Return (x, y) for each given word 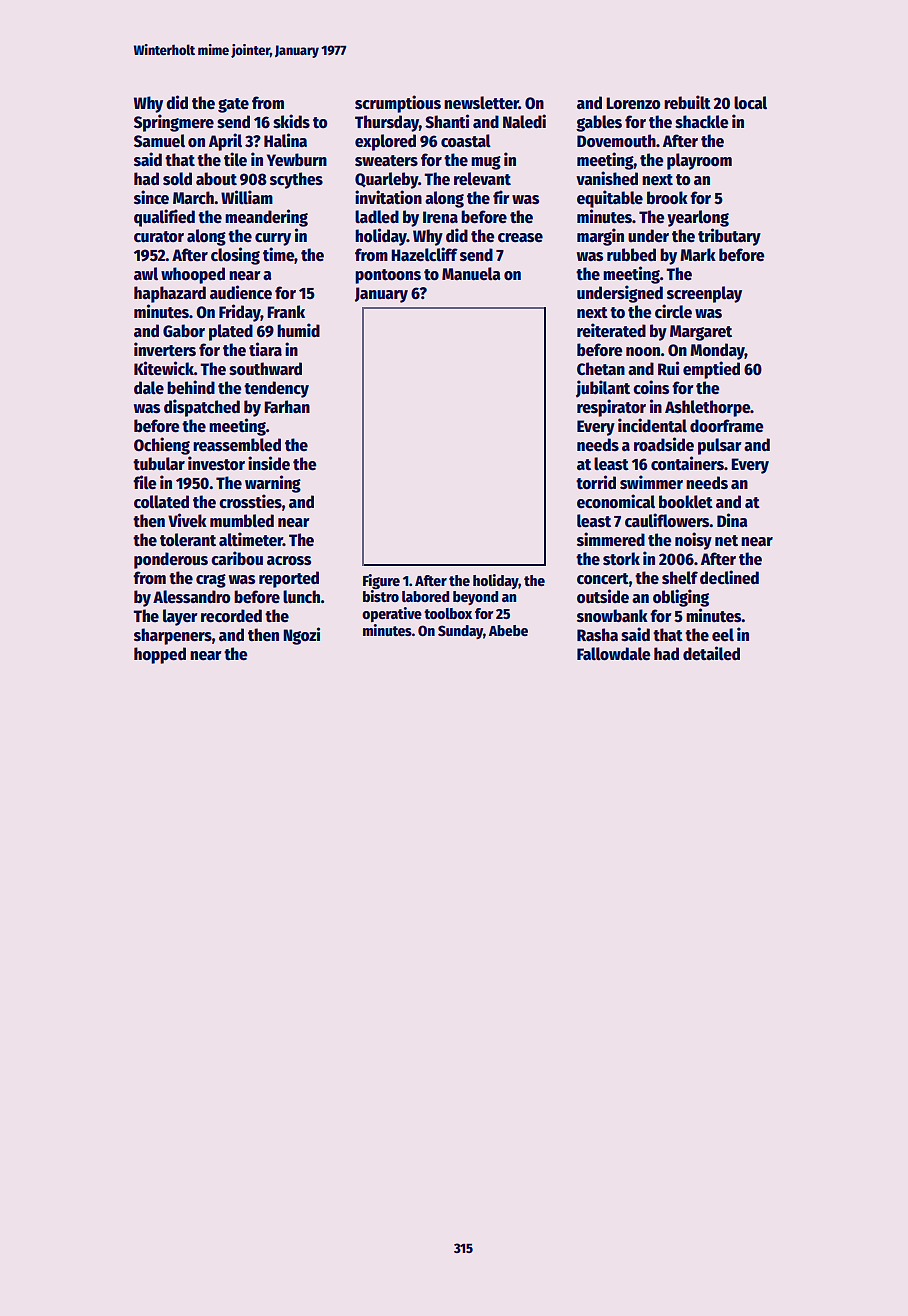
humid (298, 330)
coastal (466, 141)
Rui (668, 368)
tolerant (188, 540)
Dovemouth (616, 141)
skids (291, 121)
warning (273, 484)
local (750, 103)
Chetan (601, 369)
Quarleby (386, 180)
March (193, 198)
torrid (596, 482)
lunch (301, 597)
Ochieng (162, 446)
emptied (711, 370)
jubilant (603, 389)
